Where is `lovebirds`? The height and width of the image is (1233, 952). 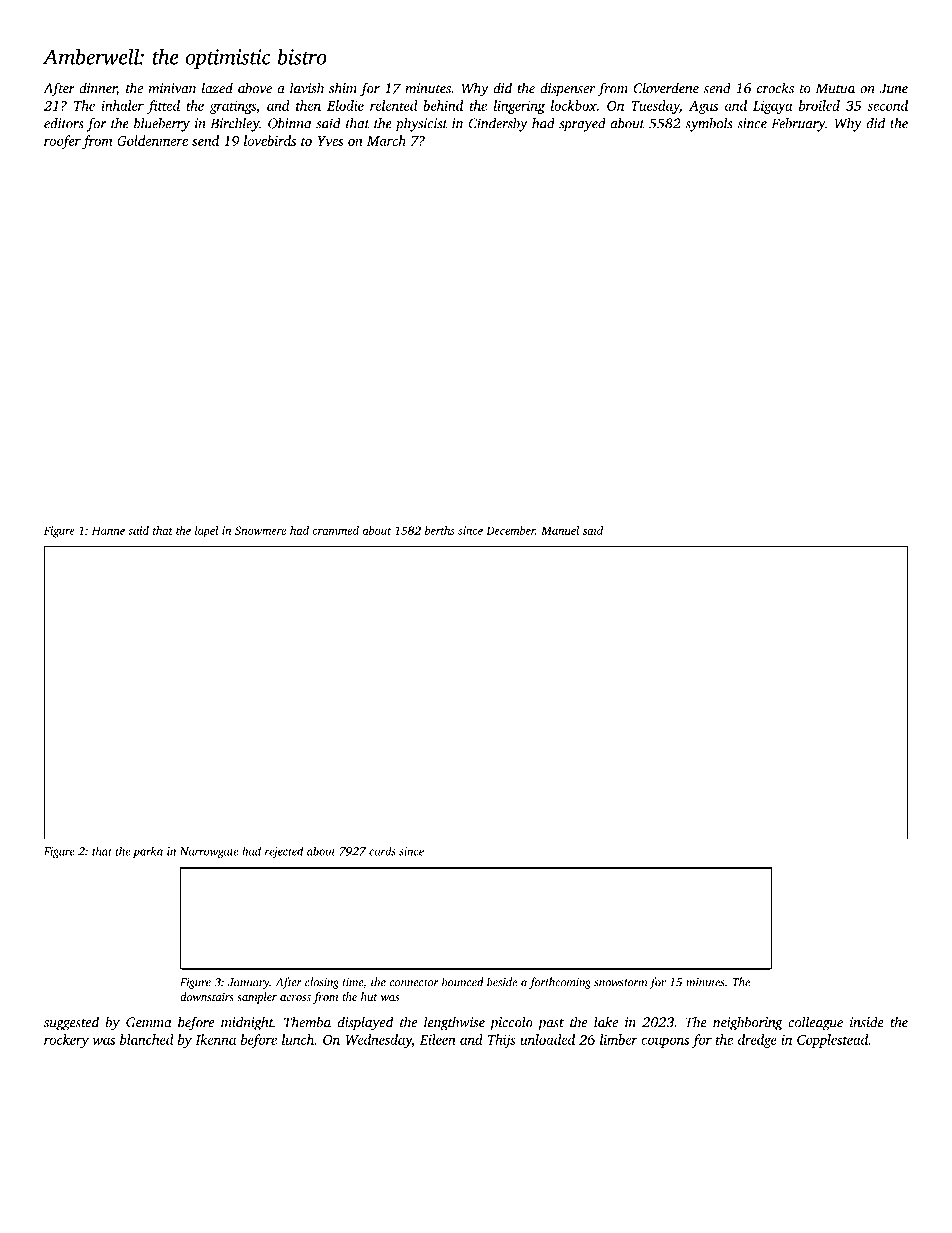 lovebirds is located at coordinates (270, 140).
